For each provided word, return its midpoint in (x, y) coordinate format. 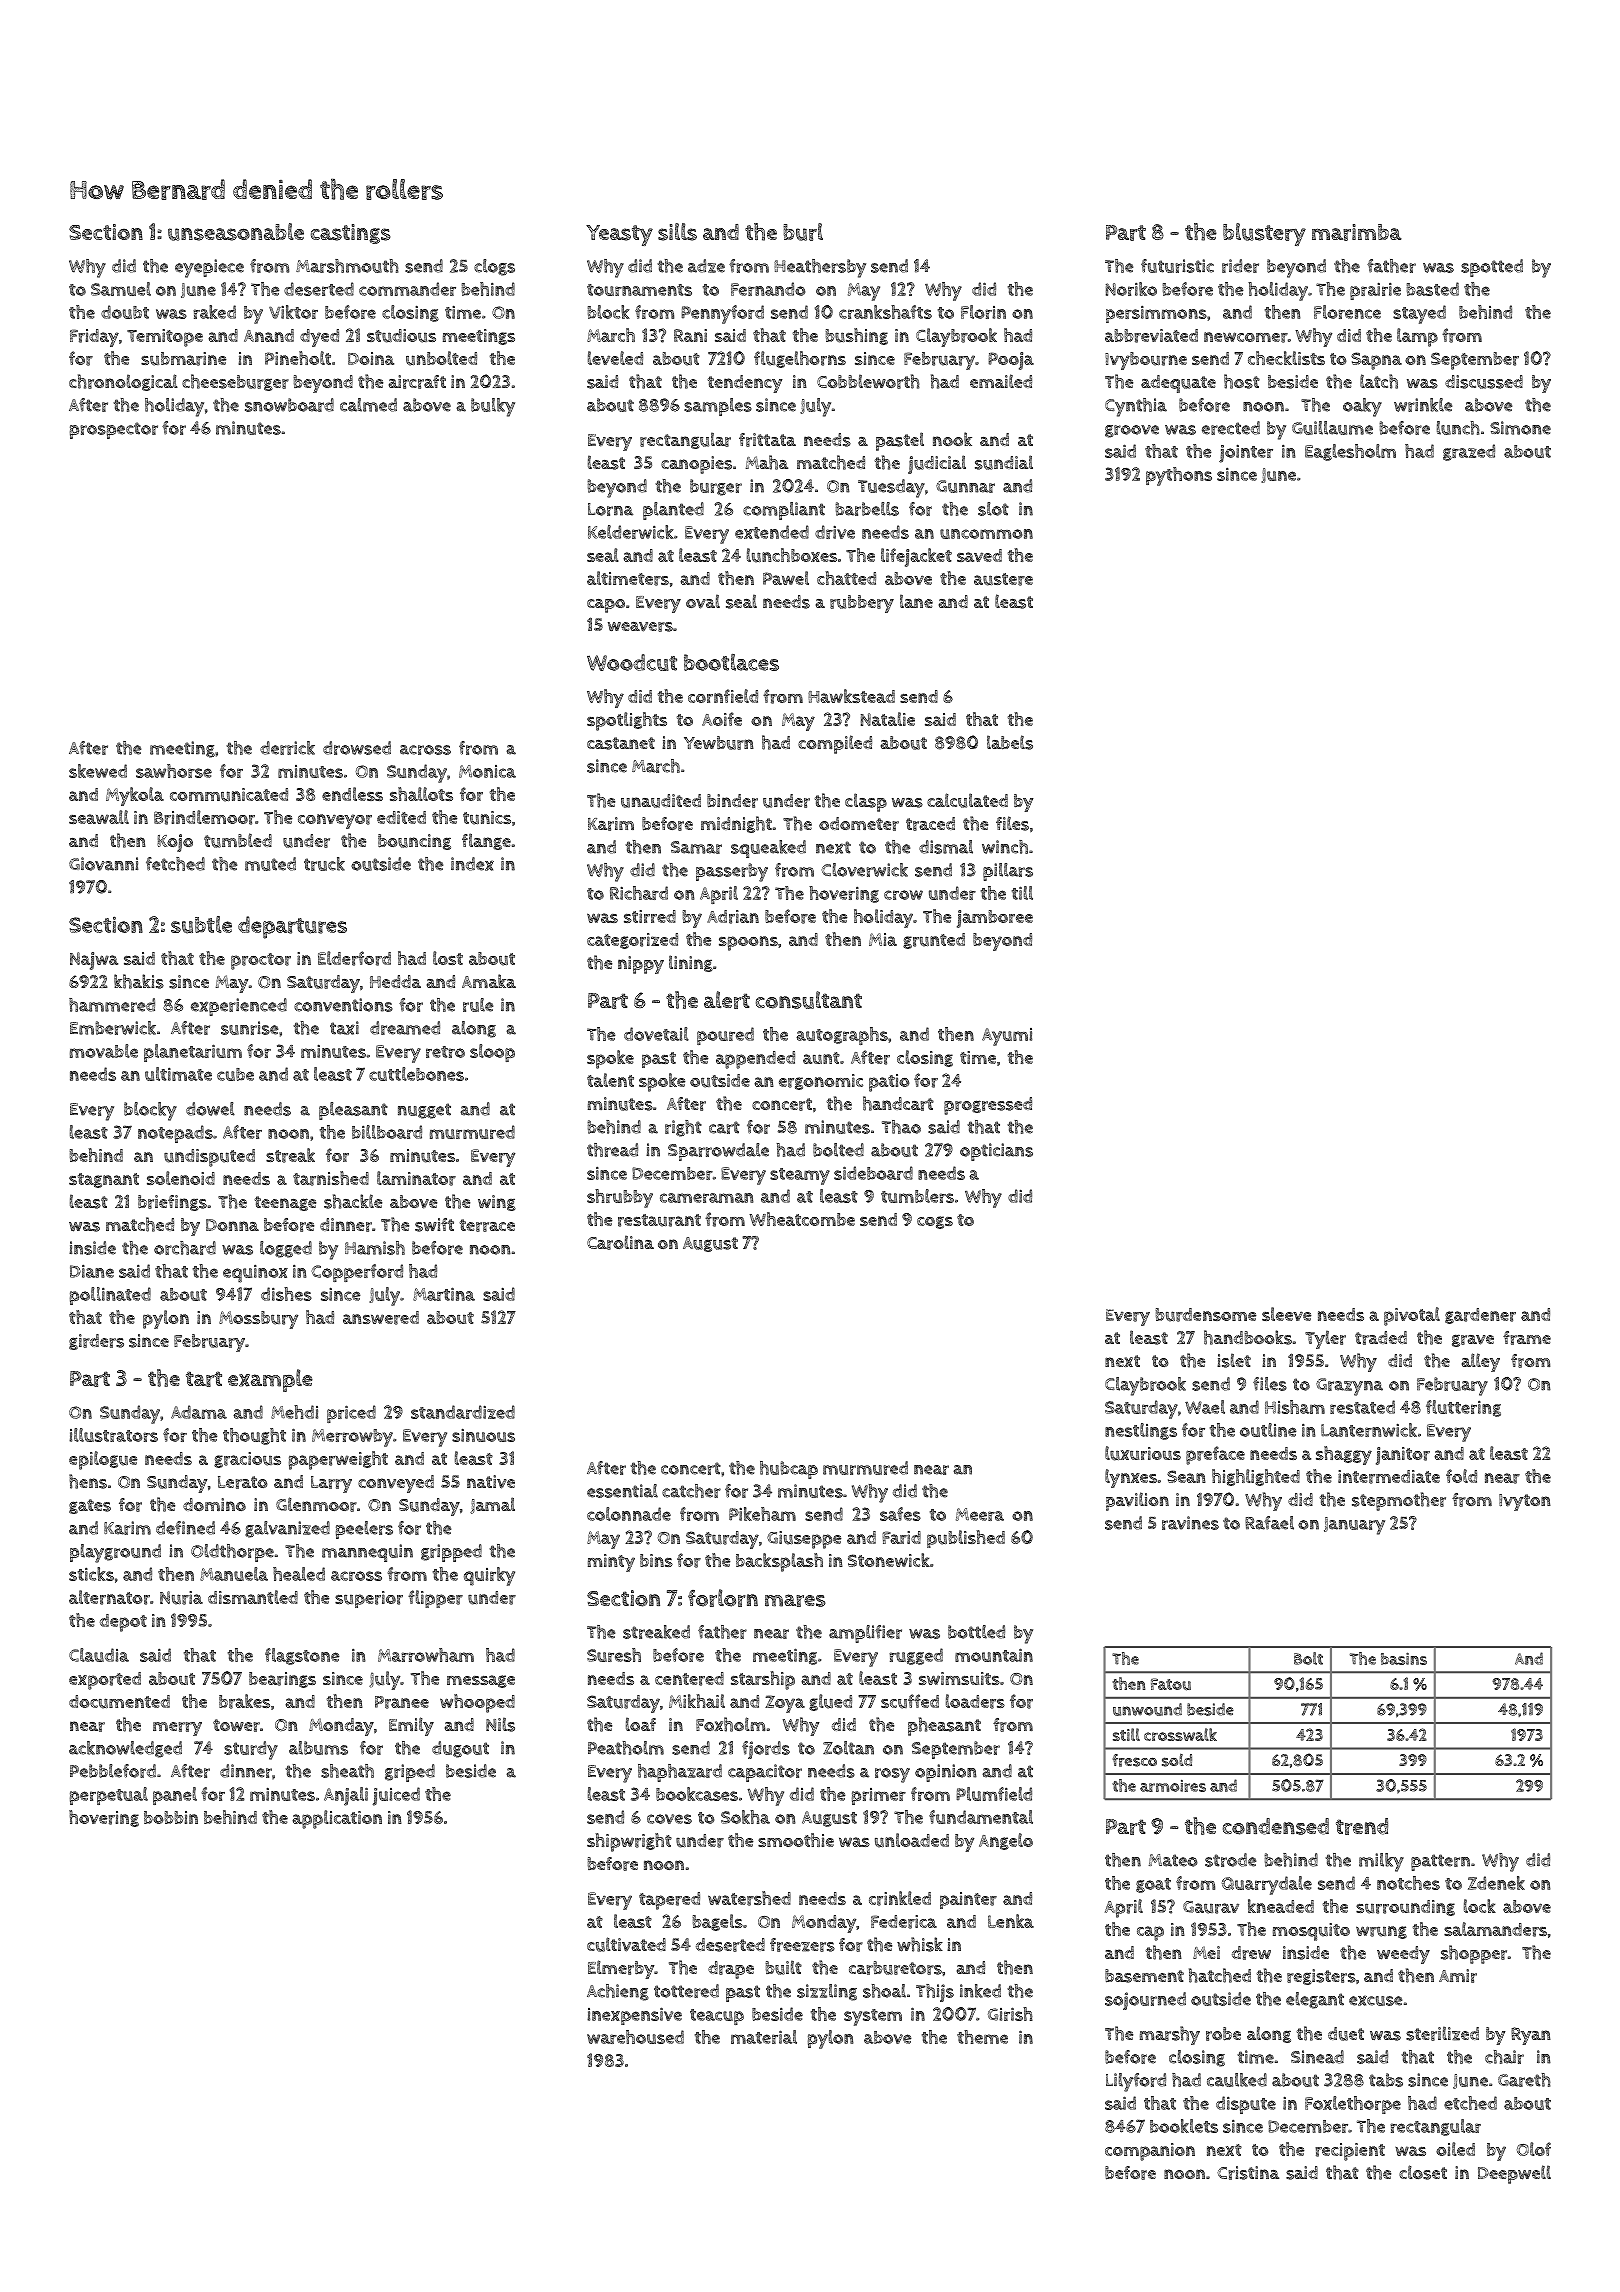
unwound (1147, 1709)
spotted (1492, 268)
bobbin (171, 1817)
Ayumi (1007, 1037)
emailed (1001, 381)
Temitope (165, 338)
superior (369, 1599)
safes (900, 1514)
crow (903, 895)
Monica (487, 771)
